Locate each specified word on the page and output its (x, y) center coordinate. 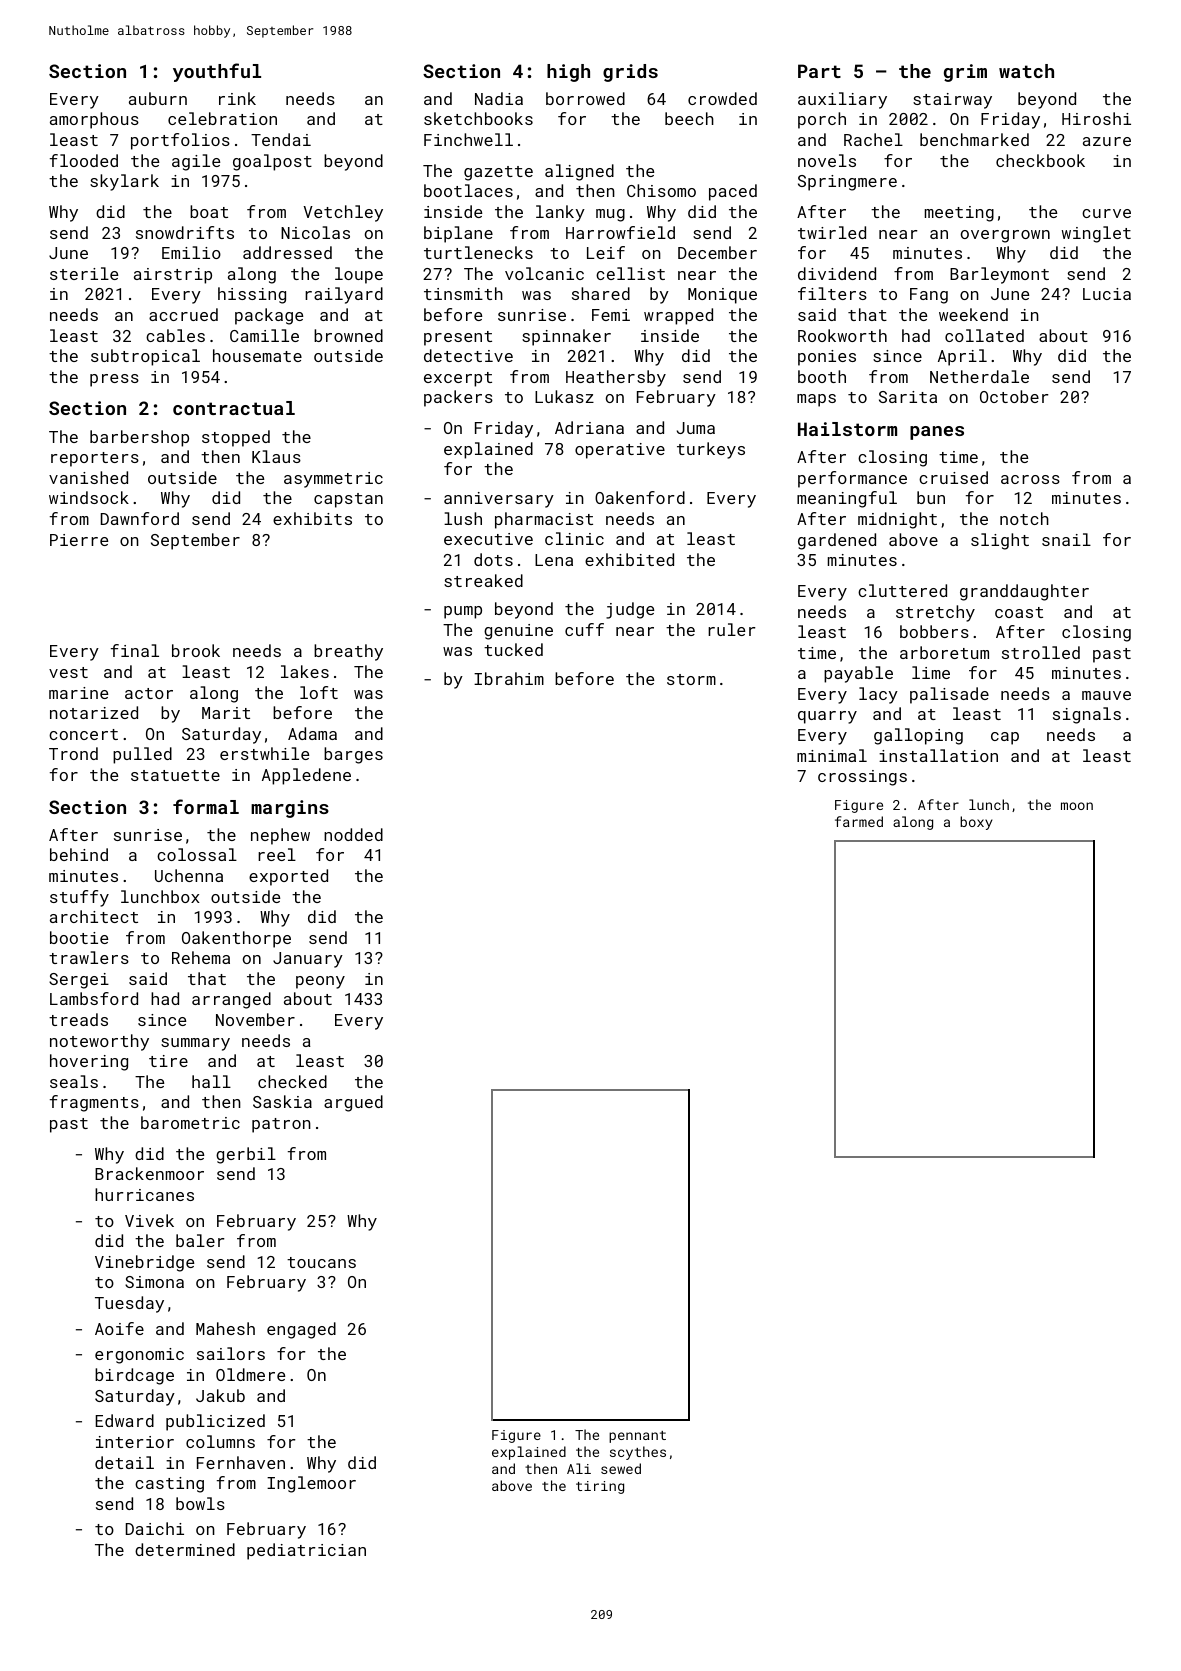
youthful (217, 72)
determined (185, 1549)
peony (320, 982)
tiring (600, 1487)
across (1030, 479)
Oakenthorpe (236, 939)
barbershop (139, 438)
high (568, 73)
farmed (859, 821)
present (458, 338)
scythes (638, 1453)
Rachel (873, 139)
